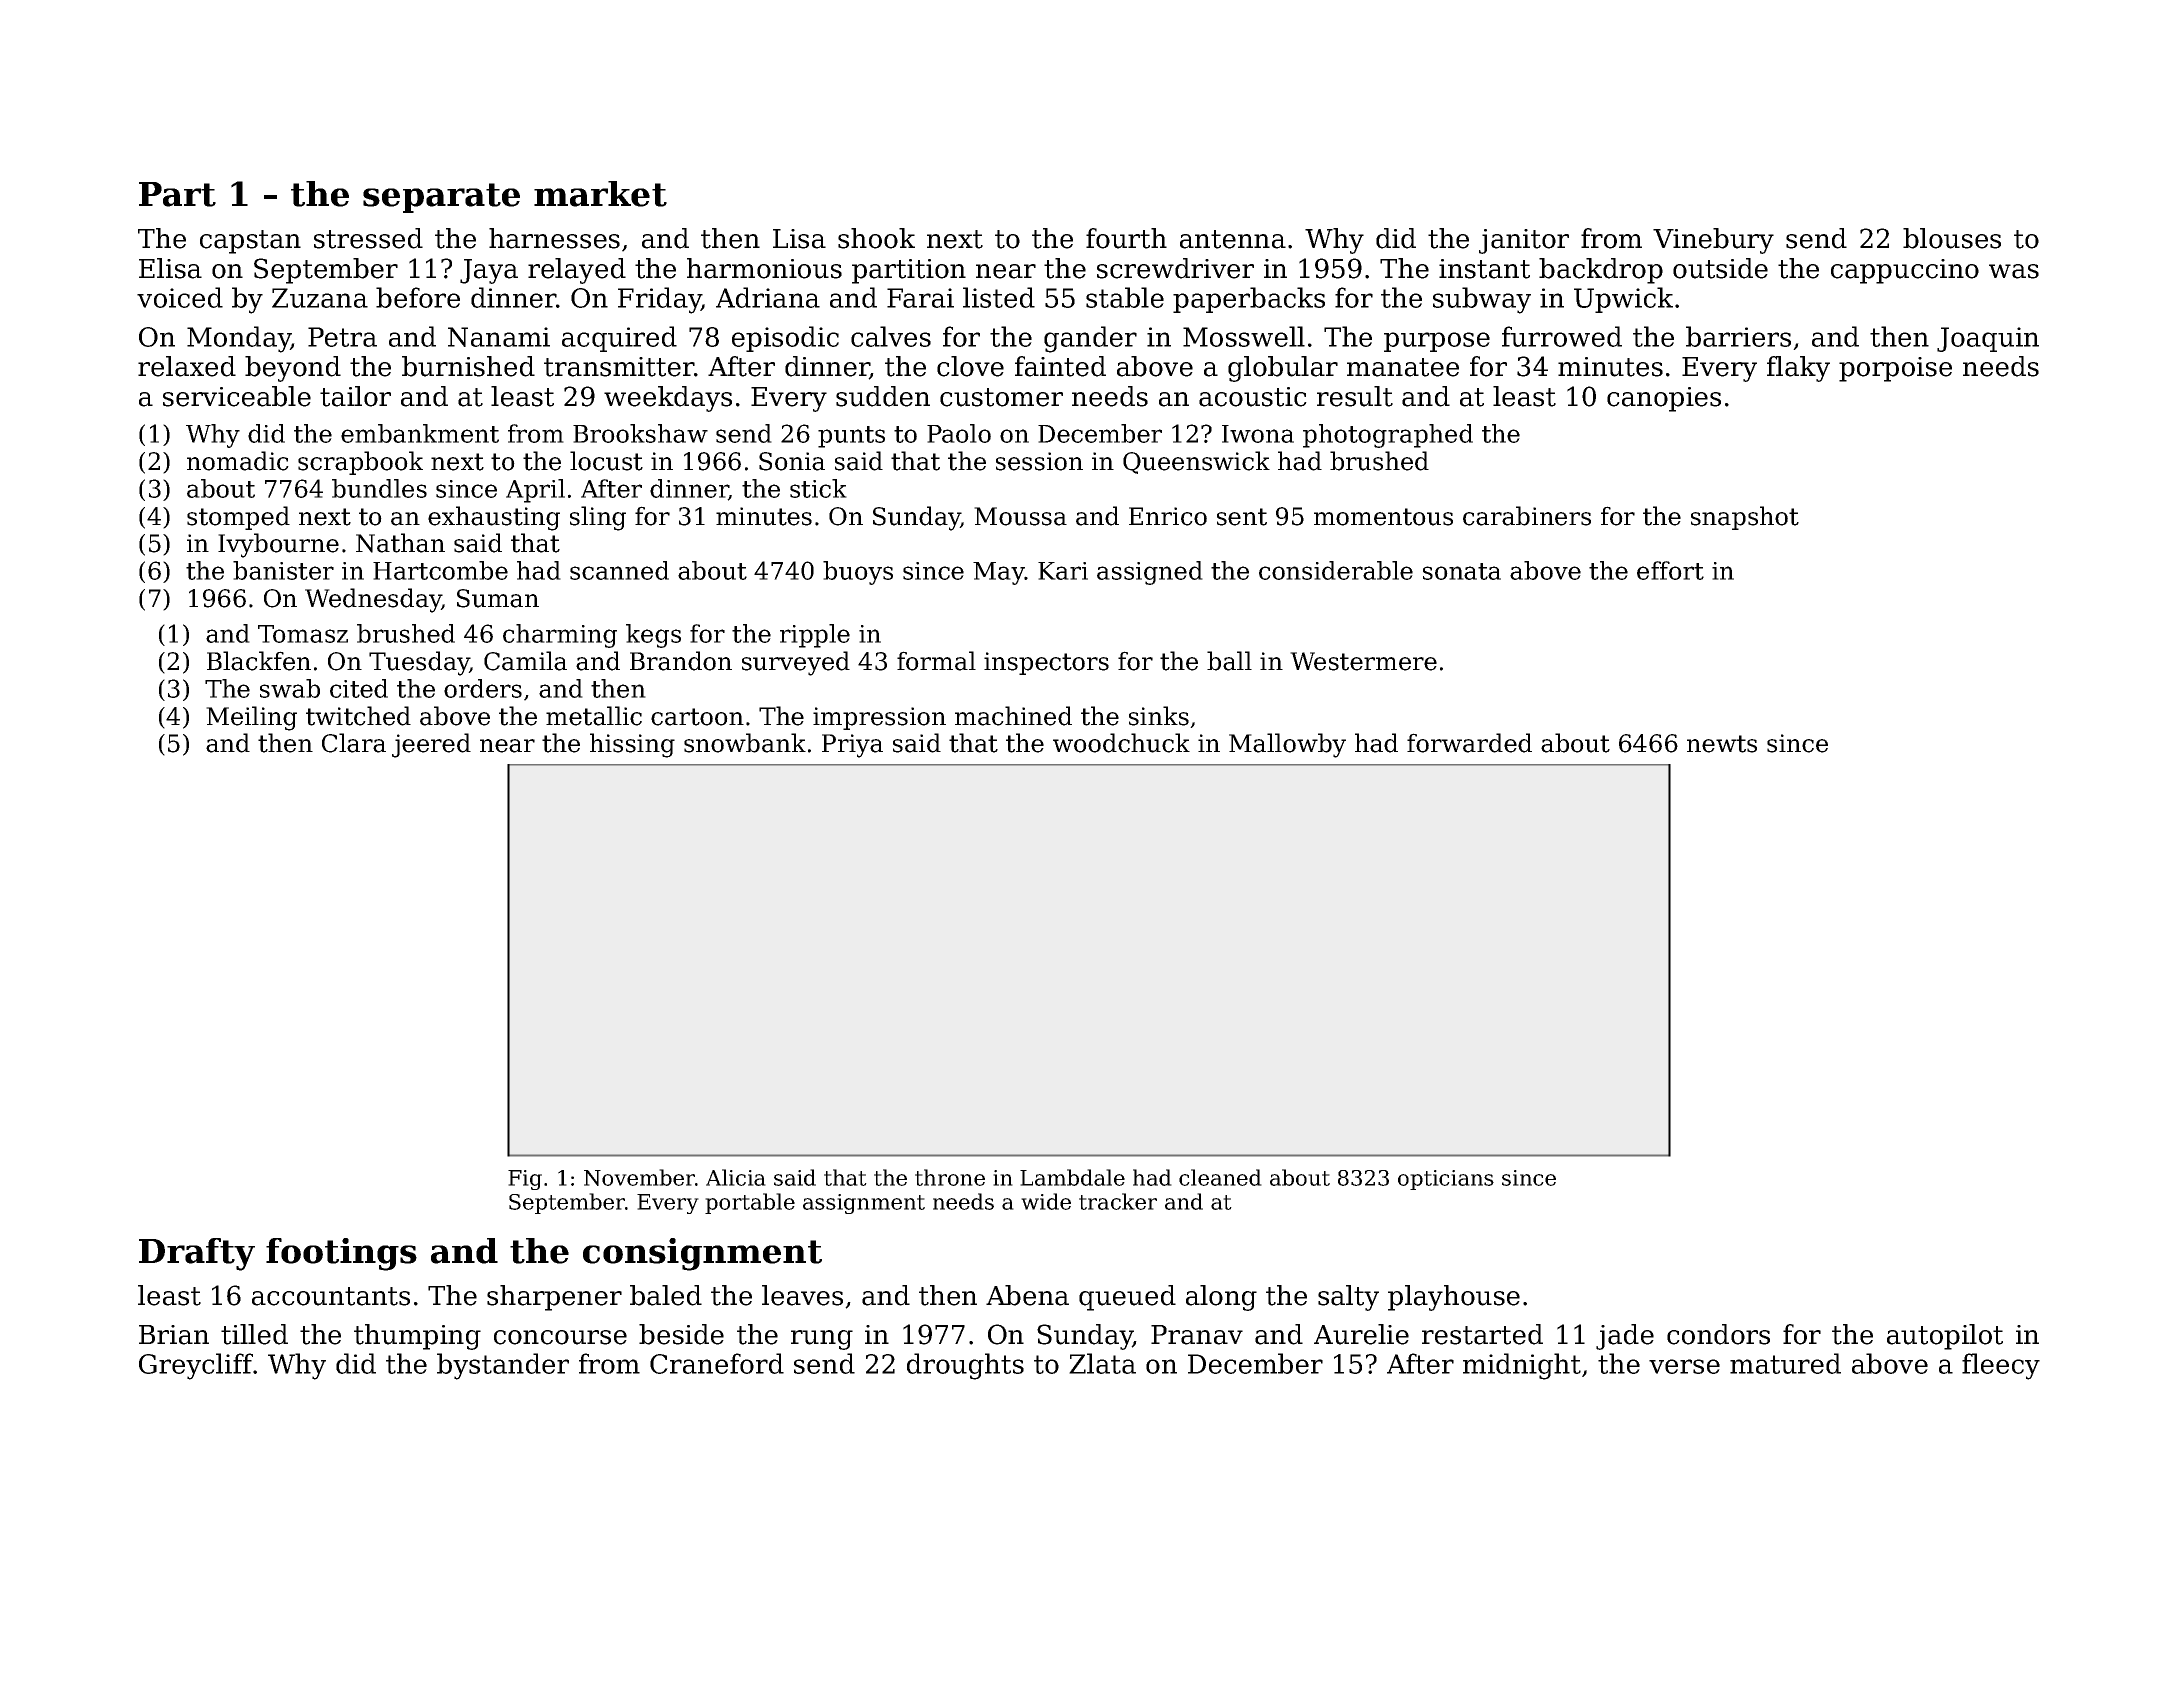 The image size is (2178, 1683). What do you see at coordinates (1670, 570) in the screenshot?
I see `effort` at bounding box center [1670, 570].
